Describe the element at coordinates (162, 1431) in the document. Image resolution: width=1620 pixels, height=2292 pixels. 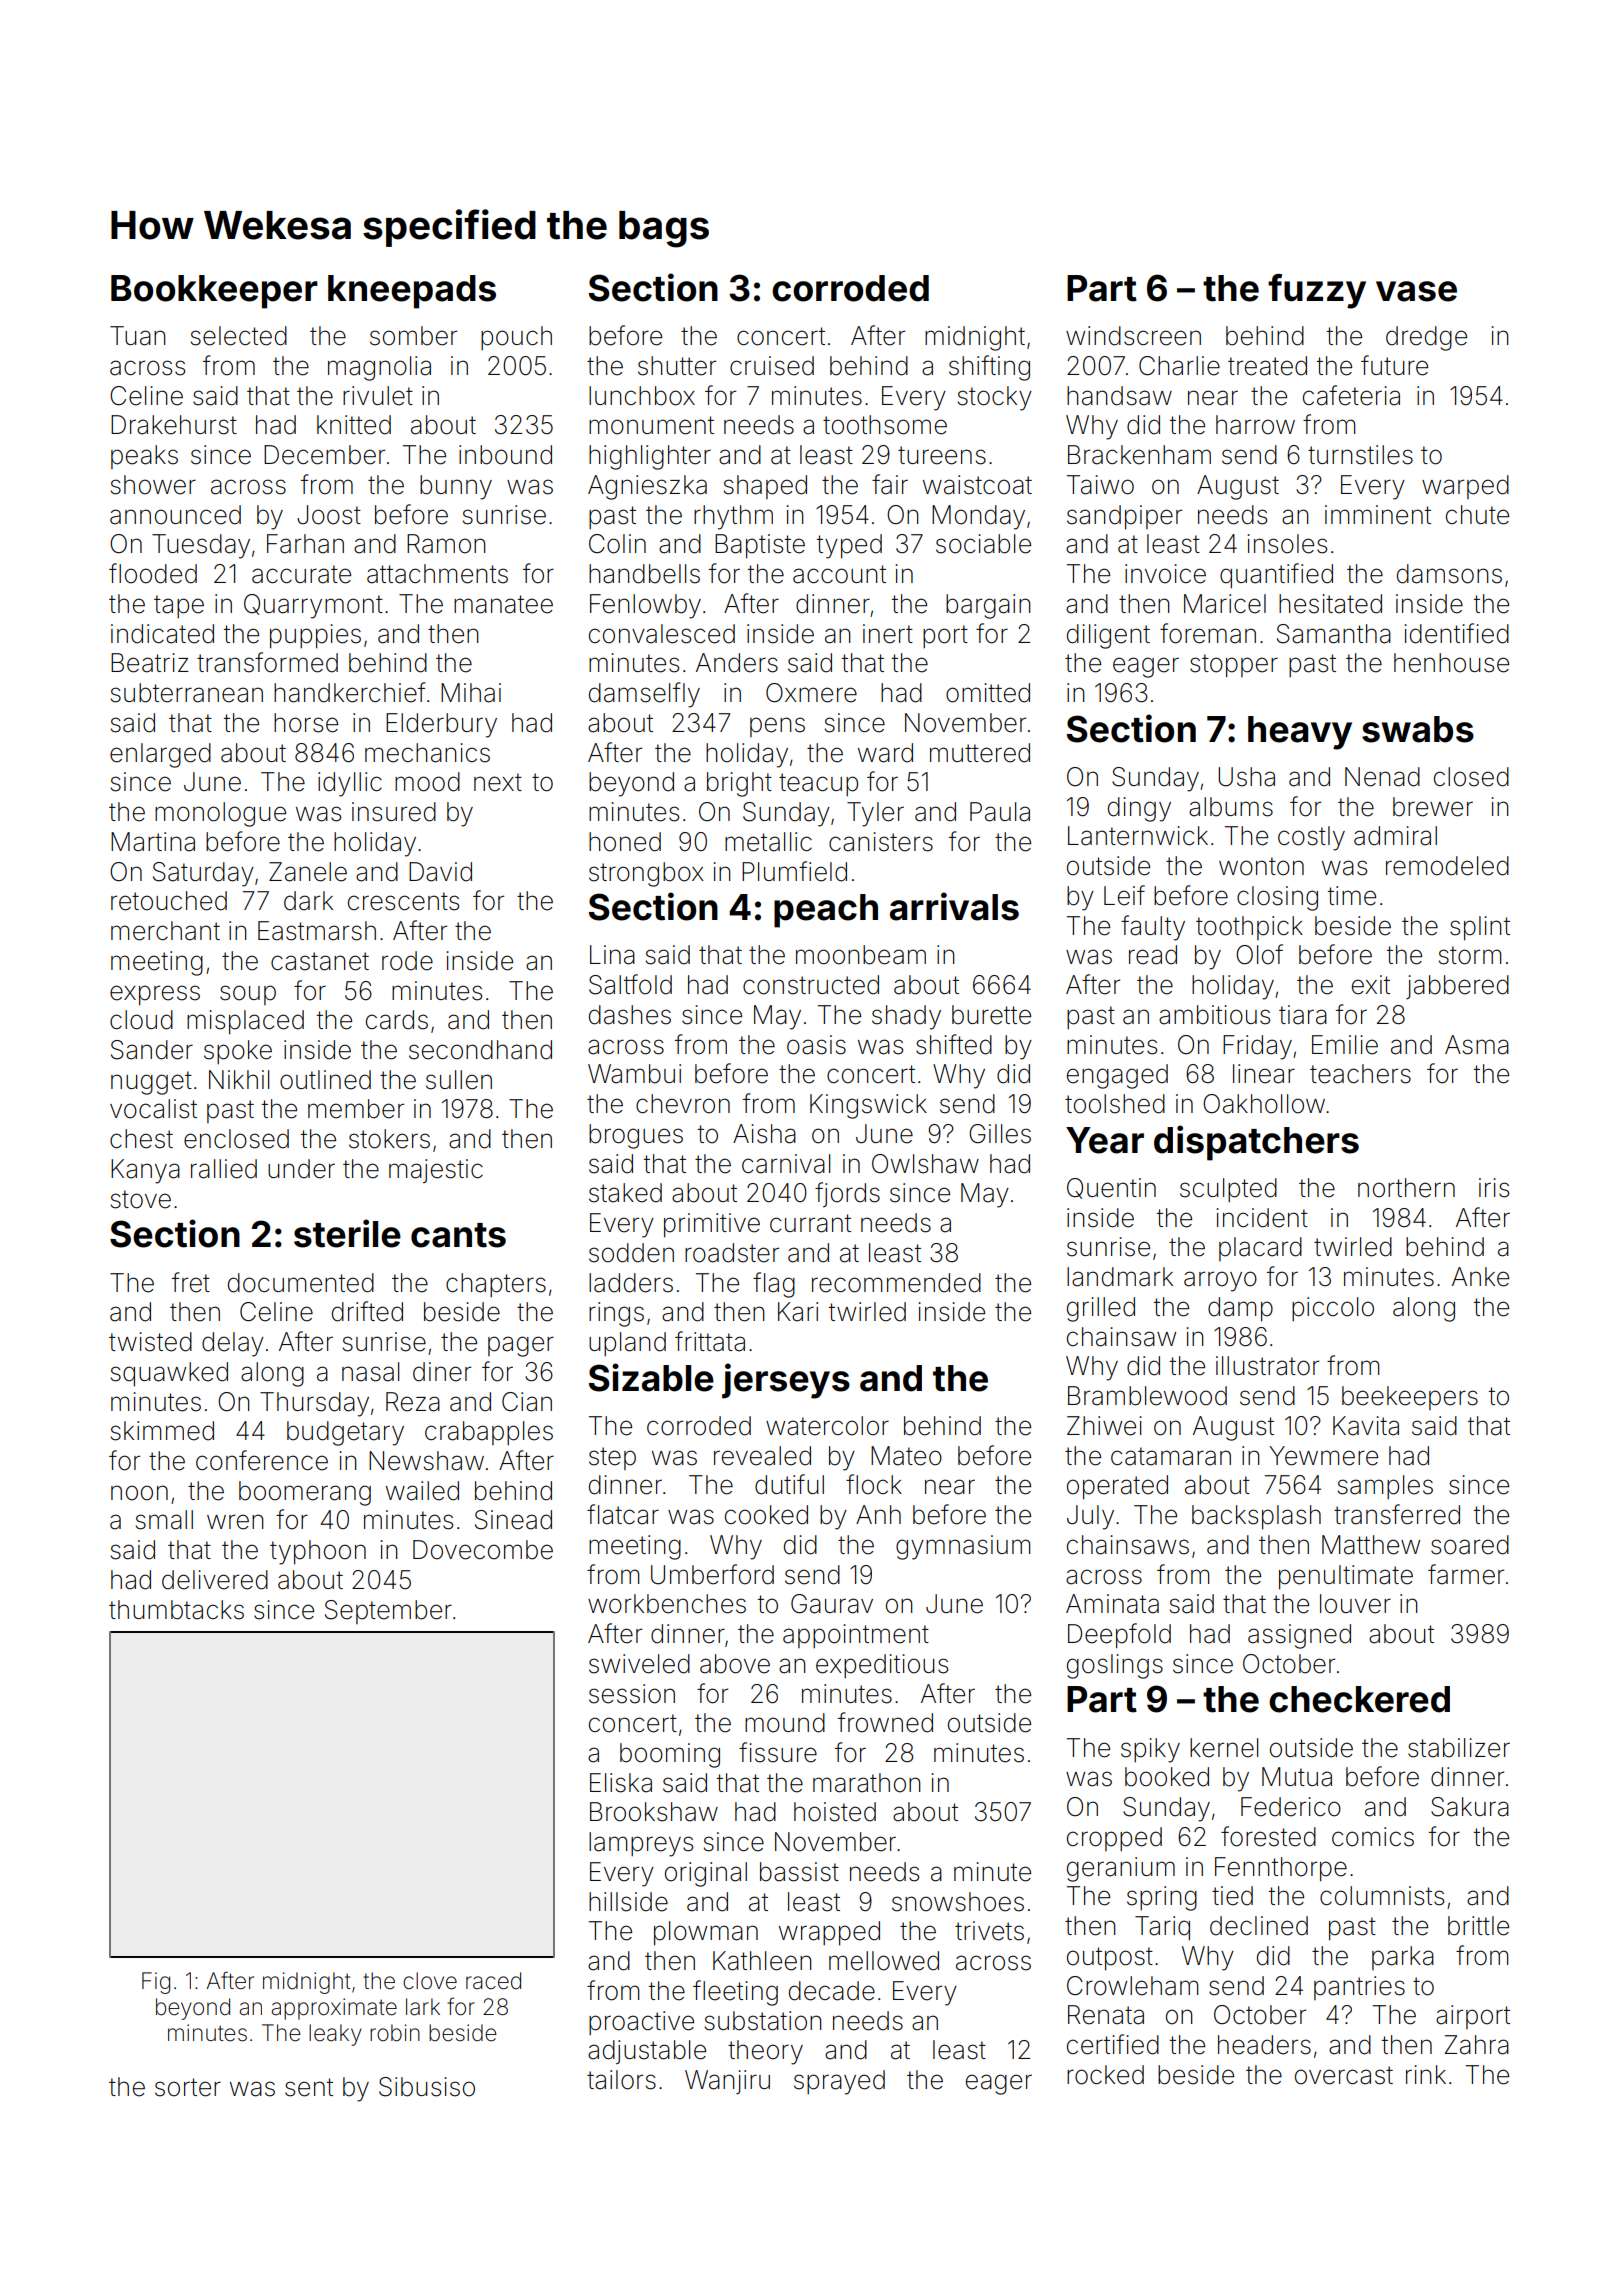
I see `skimmed` at that location.
